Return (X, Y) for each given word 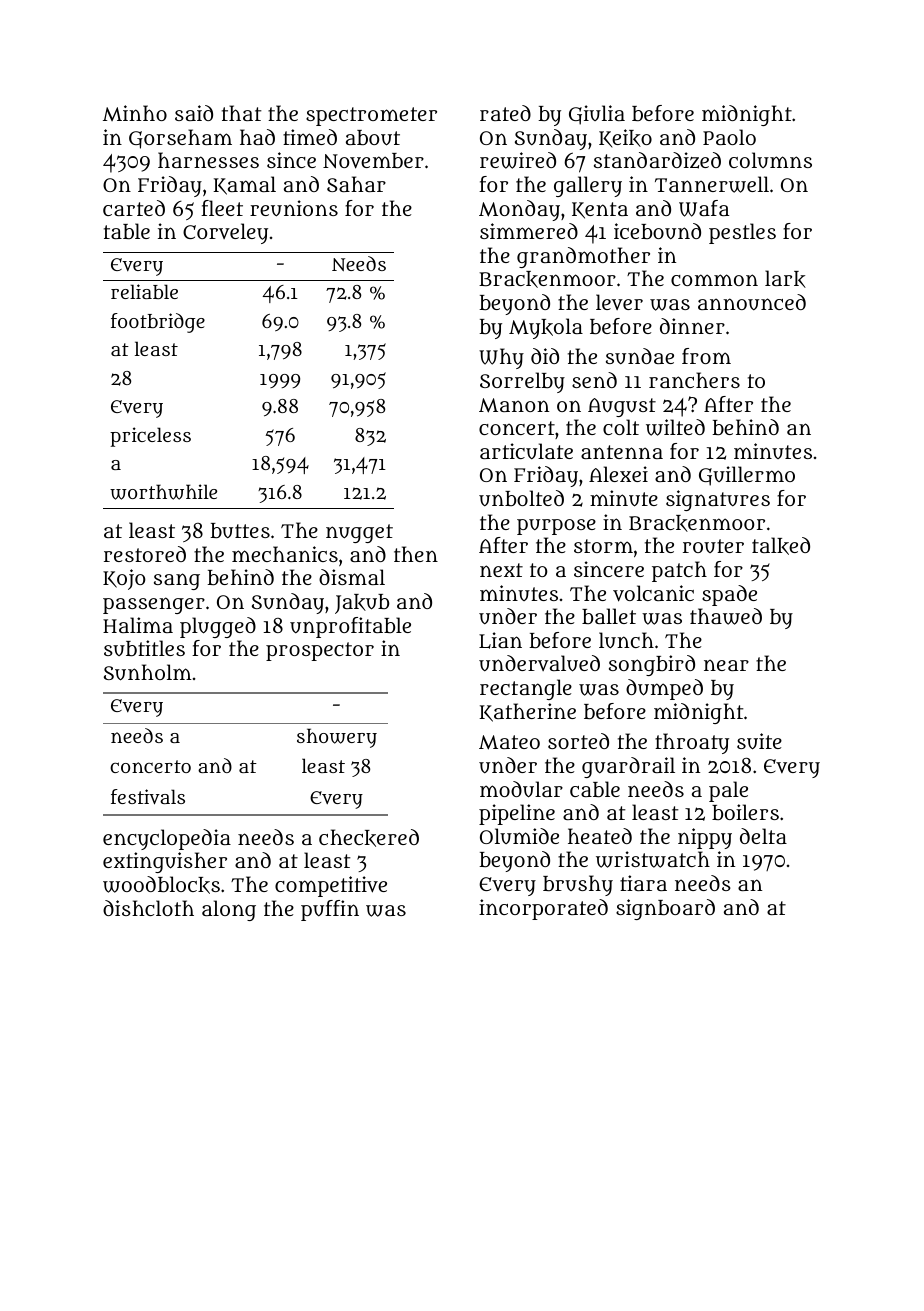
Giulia (597, 115)
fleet (222, 208)
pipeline (517, 814)
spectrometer (371, 116)
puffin (330, 910)
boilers (745, 812)
